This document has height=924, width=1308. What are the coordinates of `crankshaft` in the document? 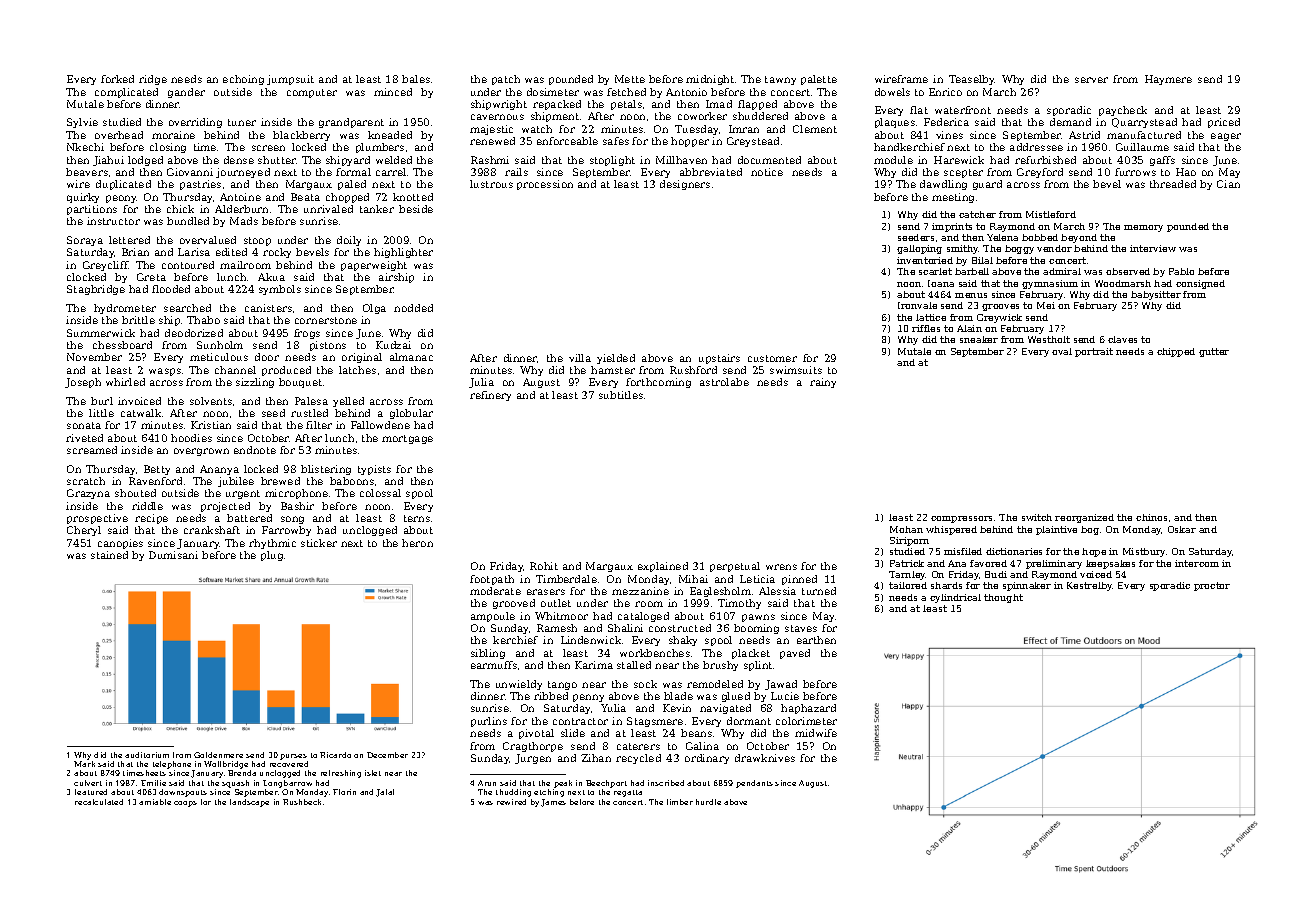 It's located at (212, 530).
